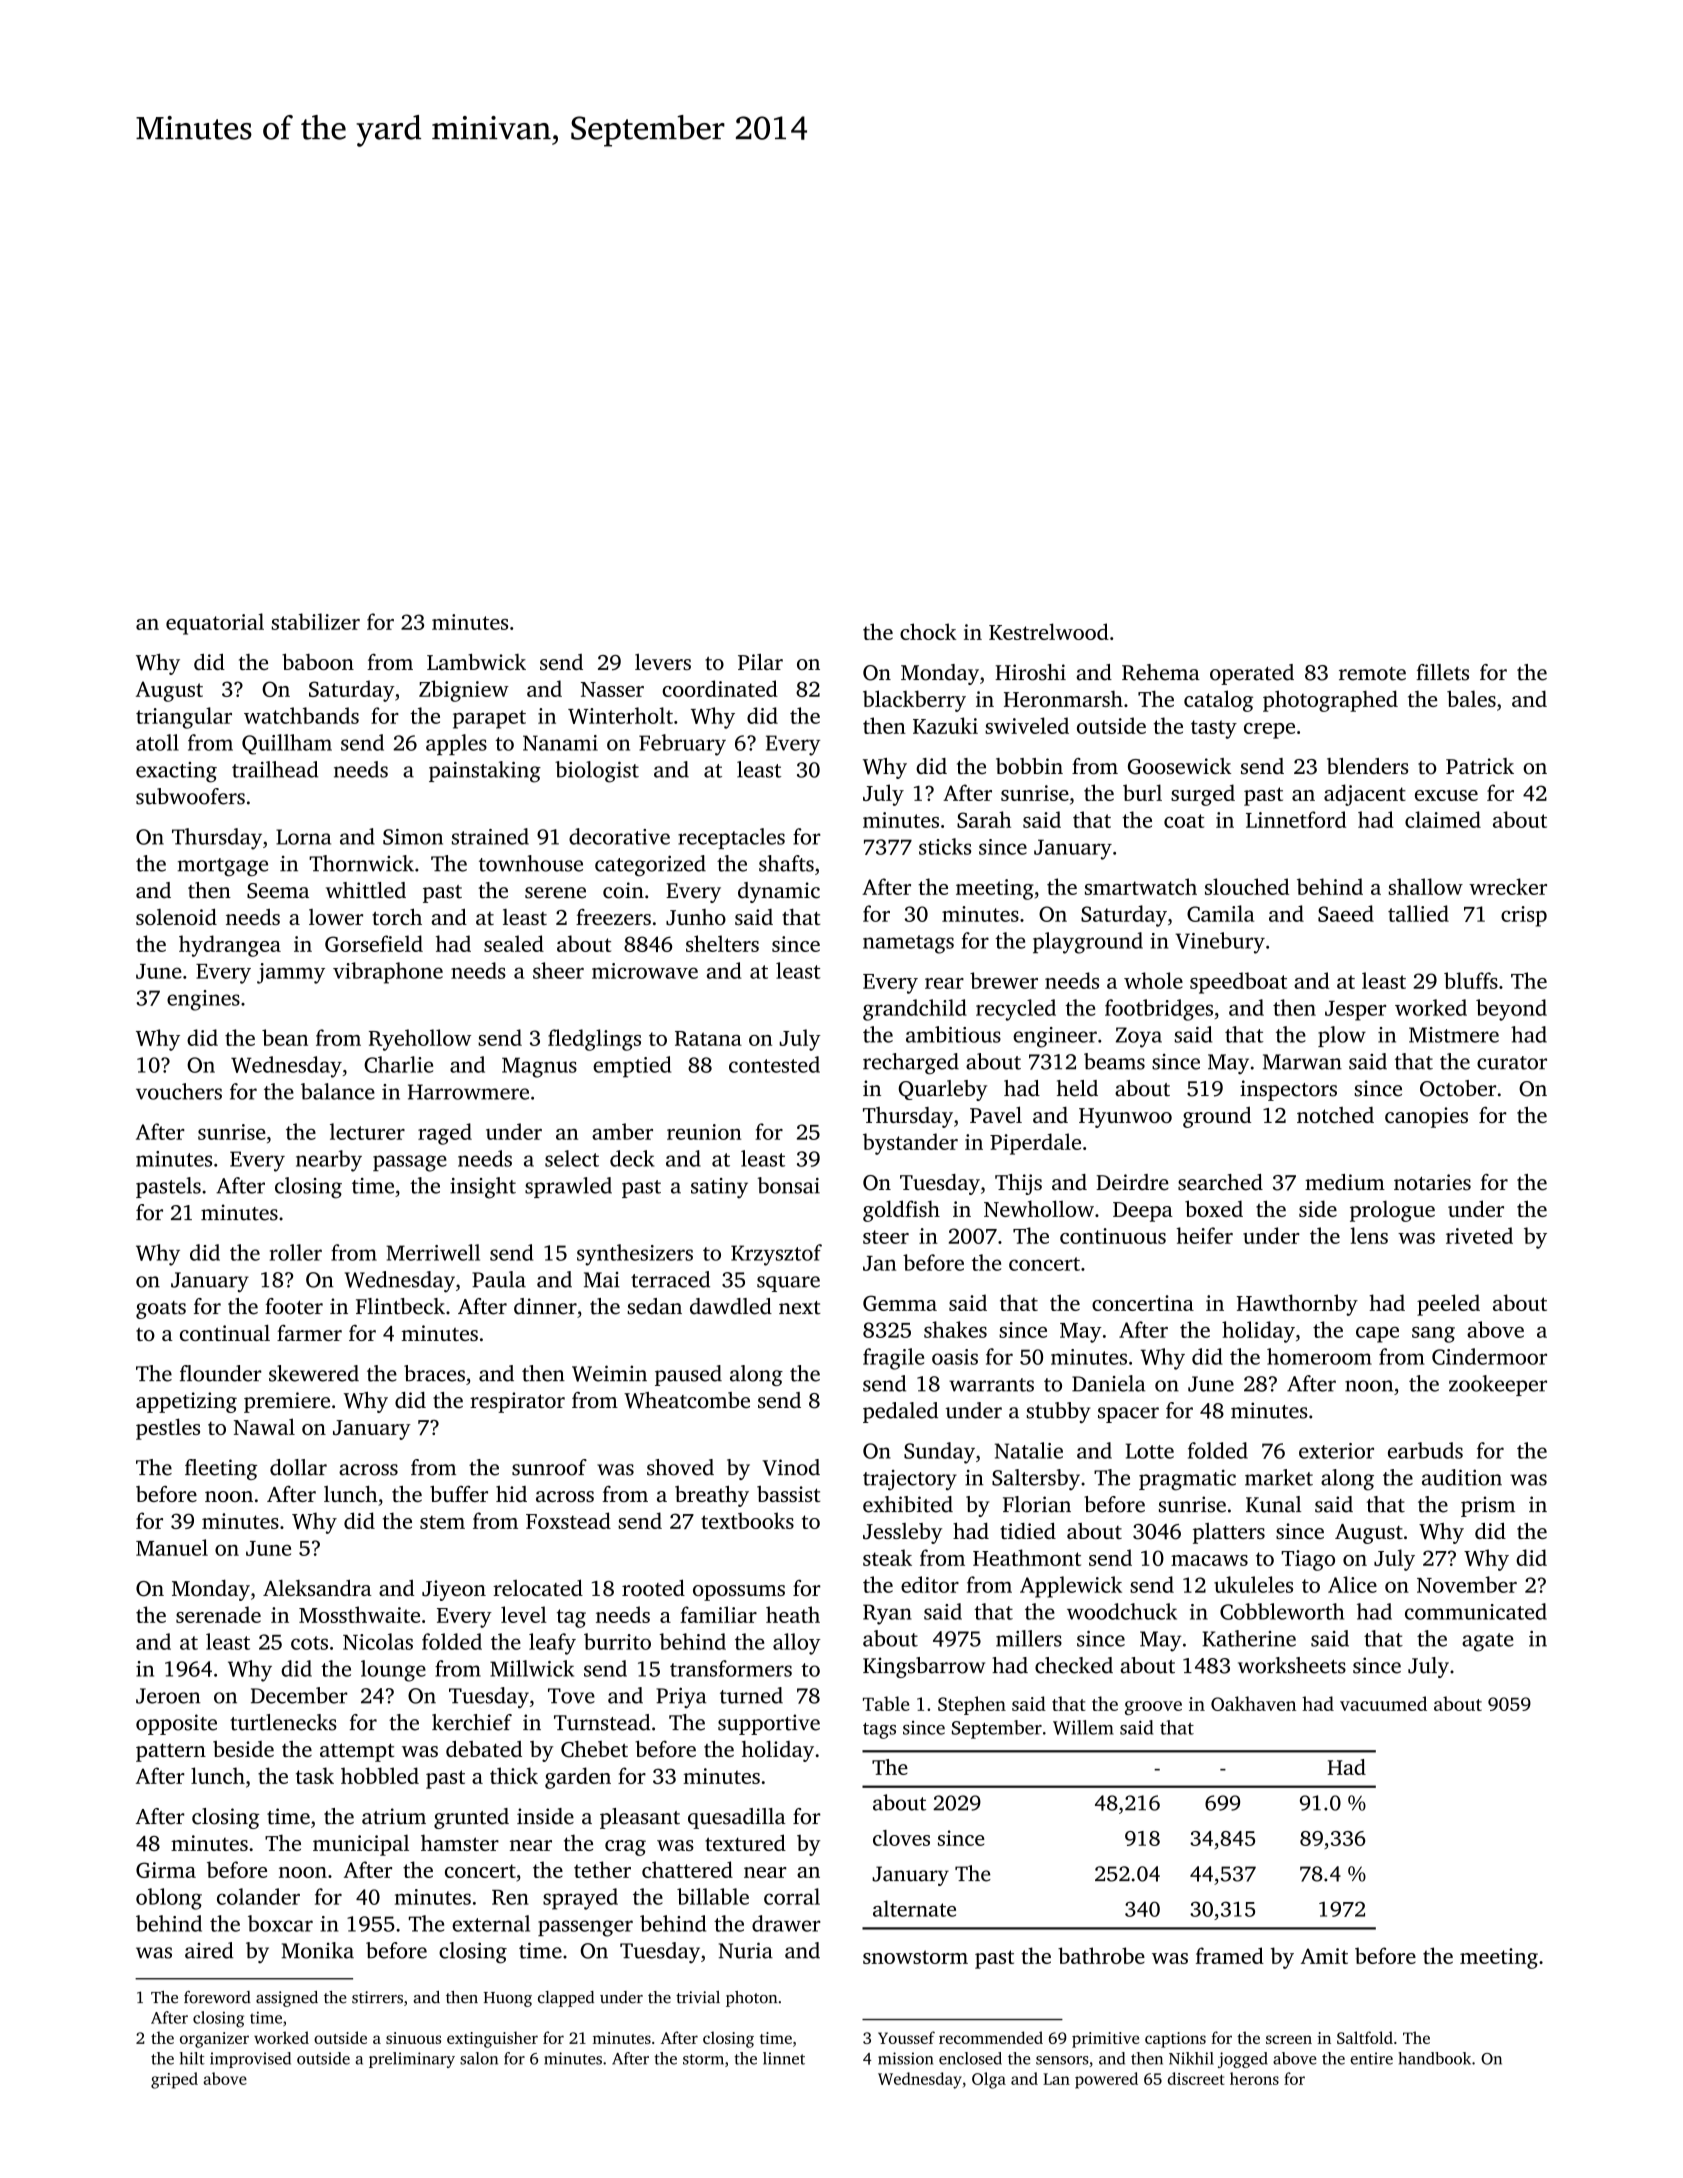 Image resolution: width=1683 pixels, height=2178 pixels. Describe the element at coordinates (1335, 1115) in the page. I see `notched` at that location.
